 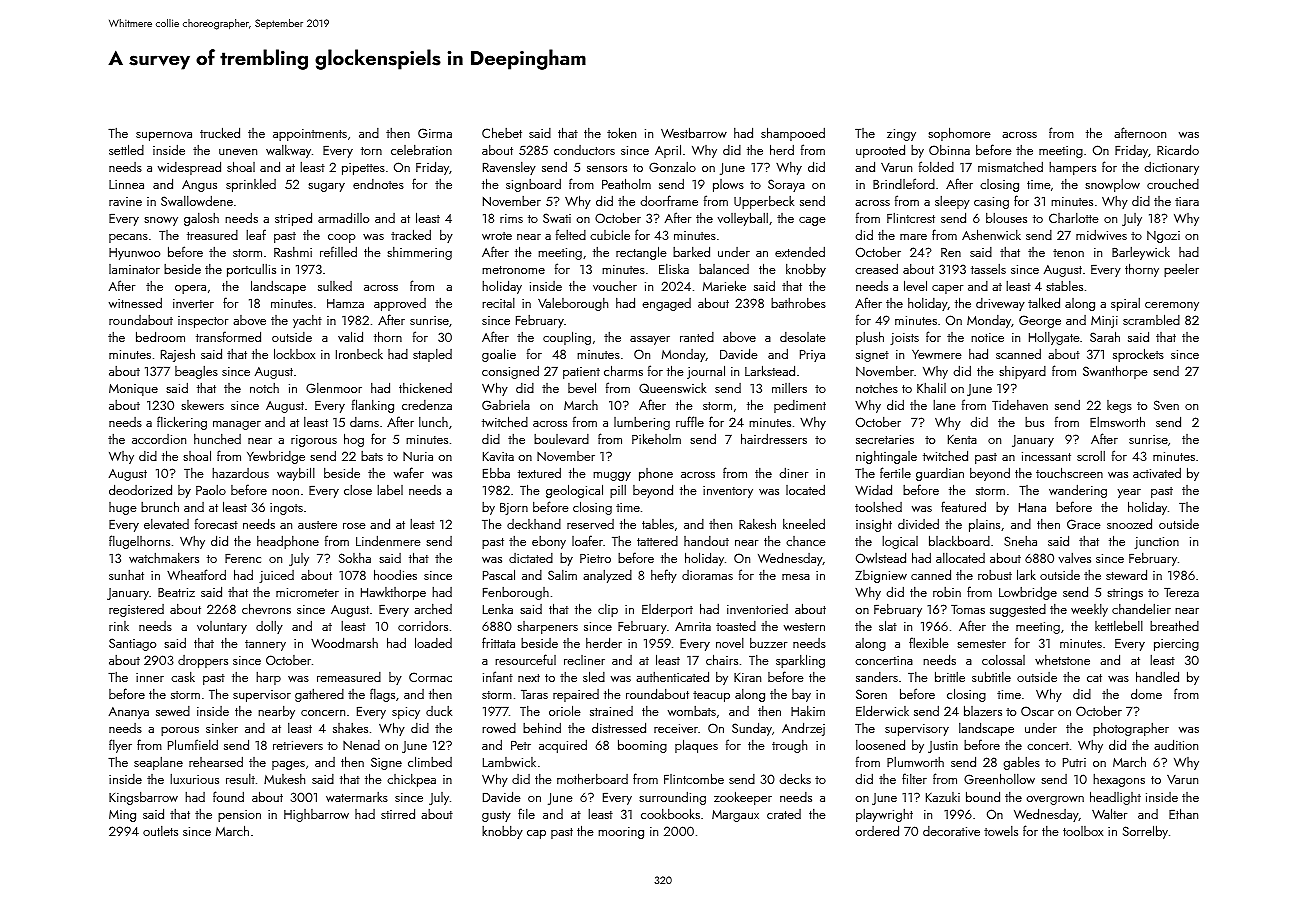 I want to click on tassels, so click(x=988, y=269).
